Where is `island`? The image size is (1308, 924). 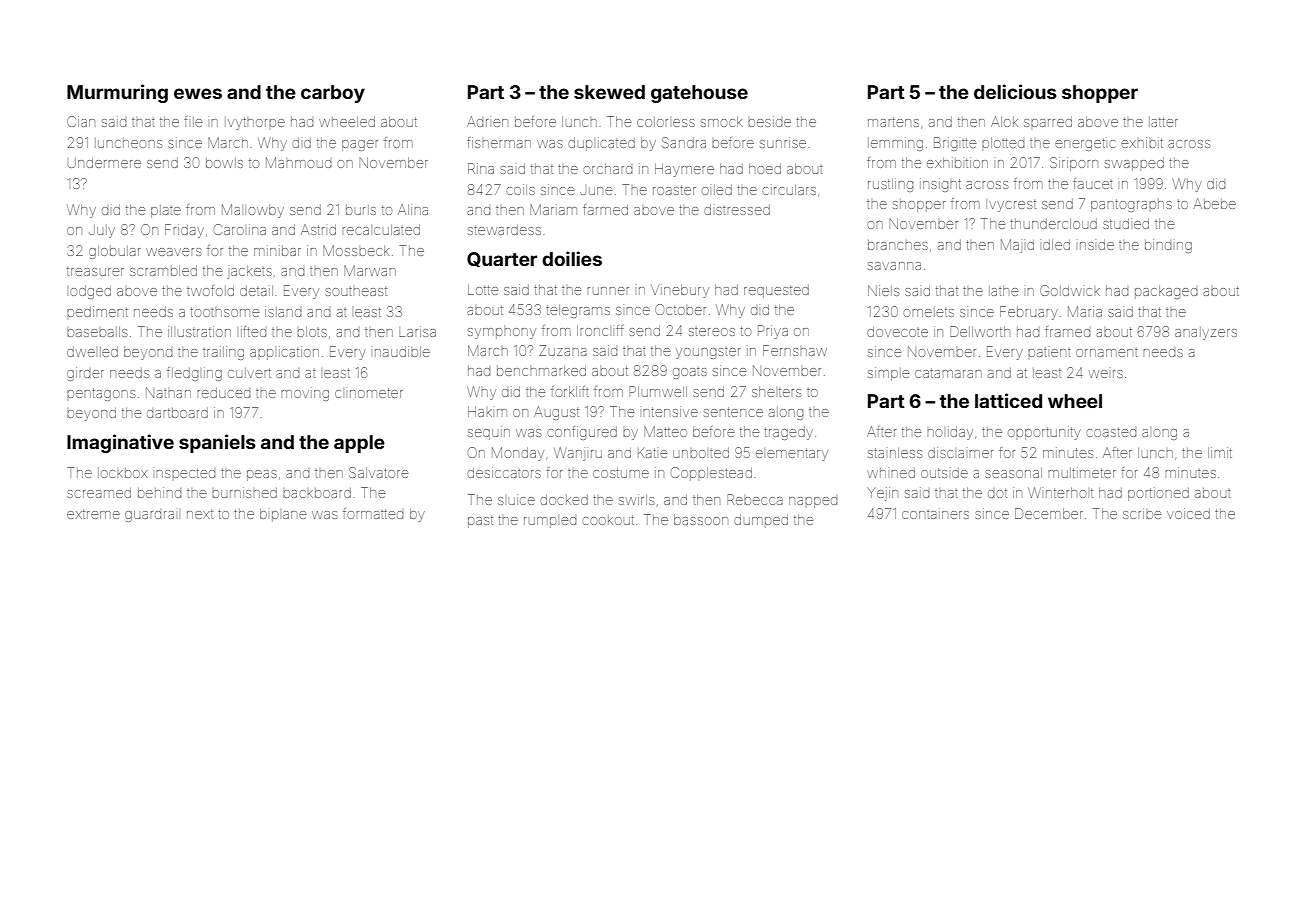
island is located at coordinates (283, 311).
